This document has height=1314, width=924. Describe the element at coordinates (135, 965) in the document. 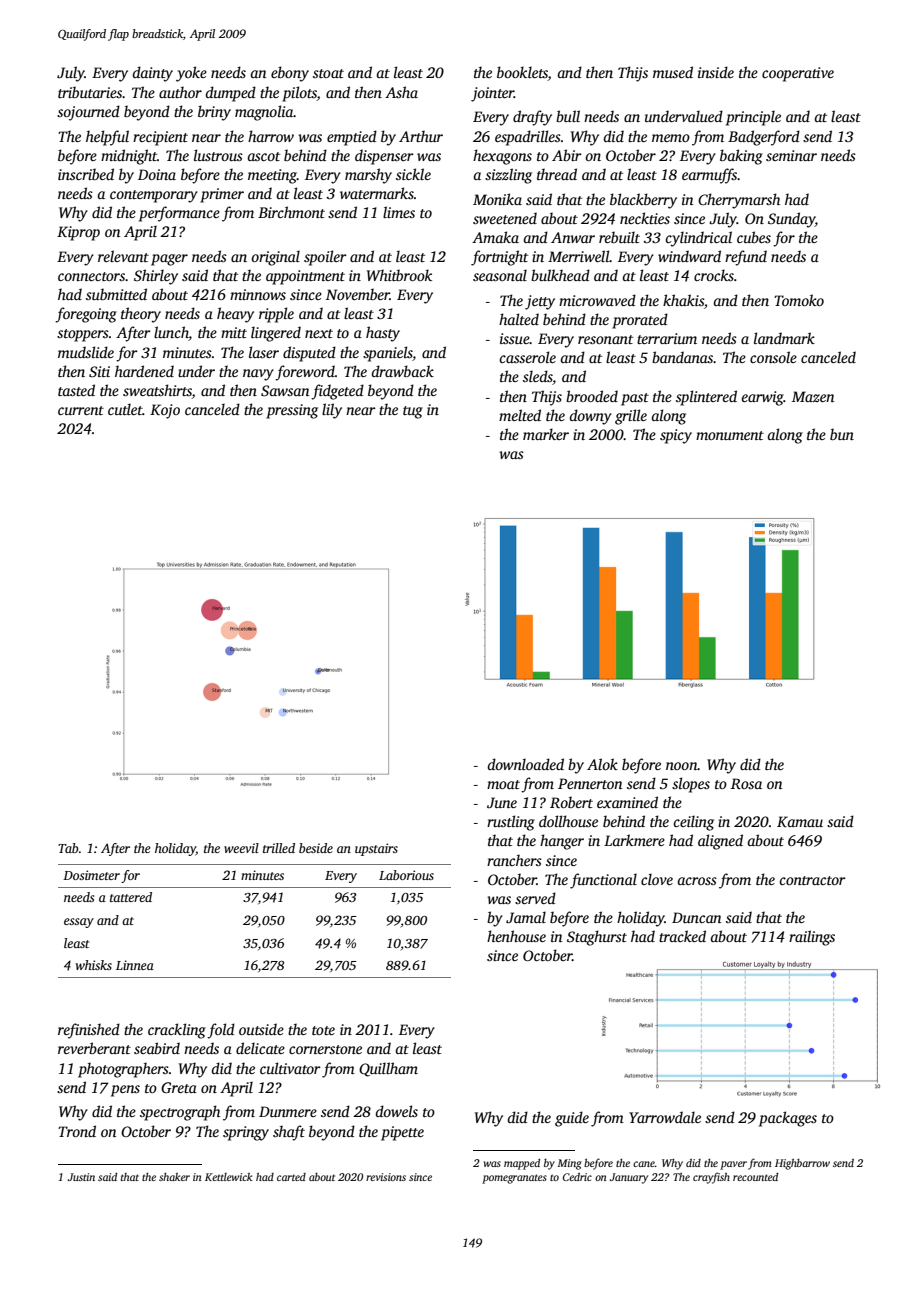

I see `Linnea` at that location.
